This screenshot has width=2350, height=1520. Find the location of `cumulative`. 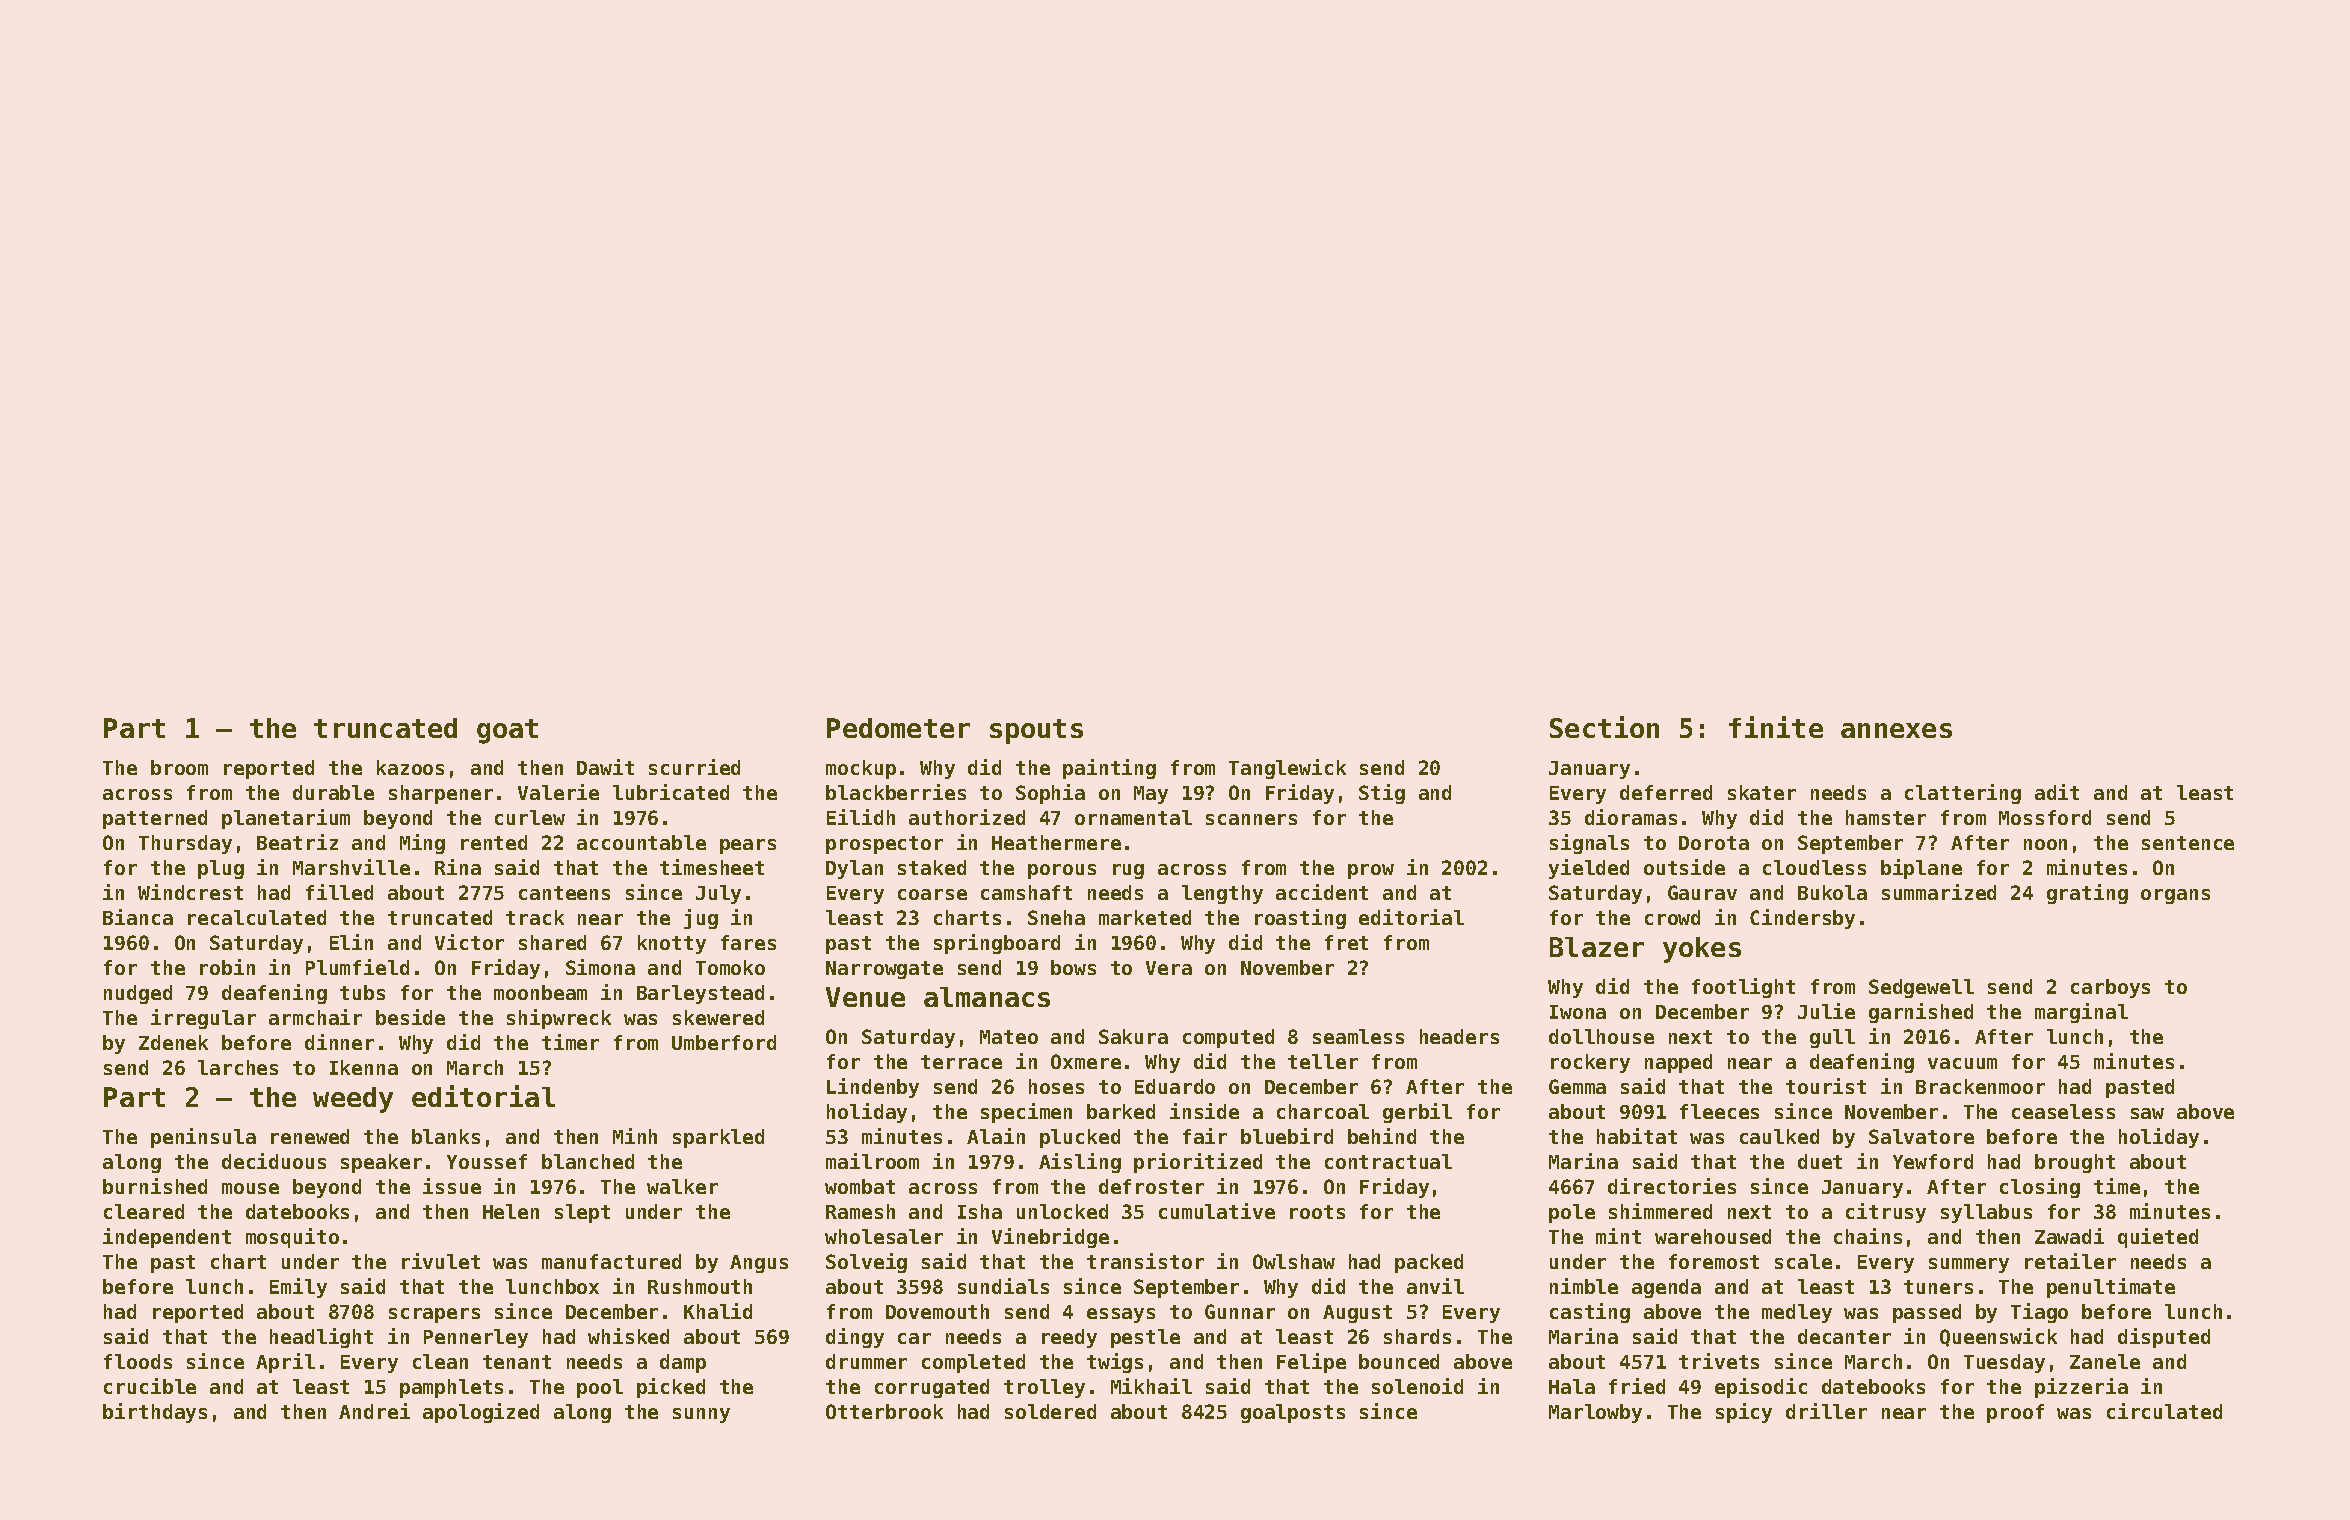

cumulative is located at coordinates (1217, 1211).
